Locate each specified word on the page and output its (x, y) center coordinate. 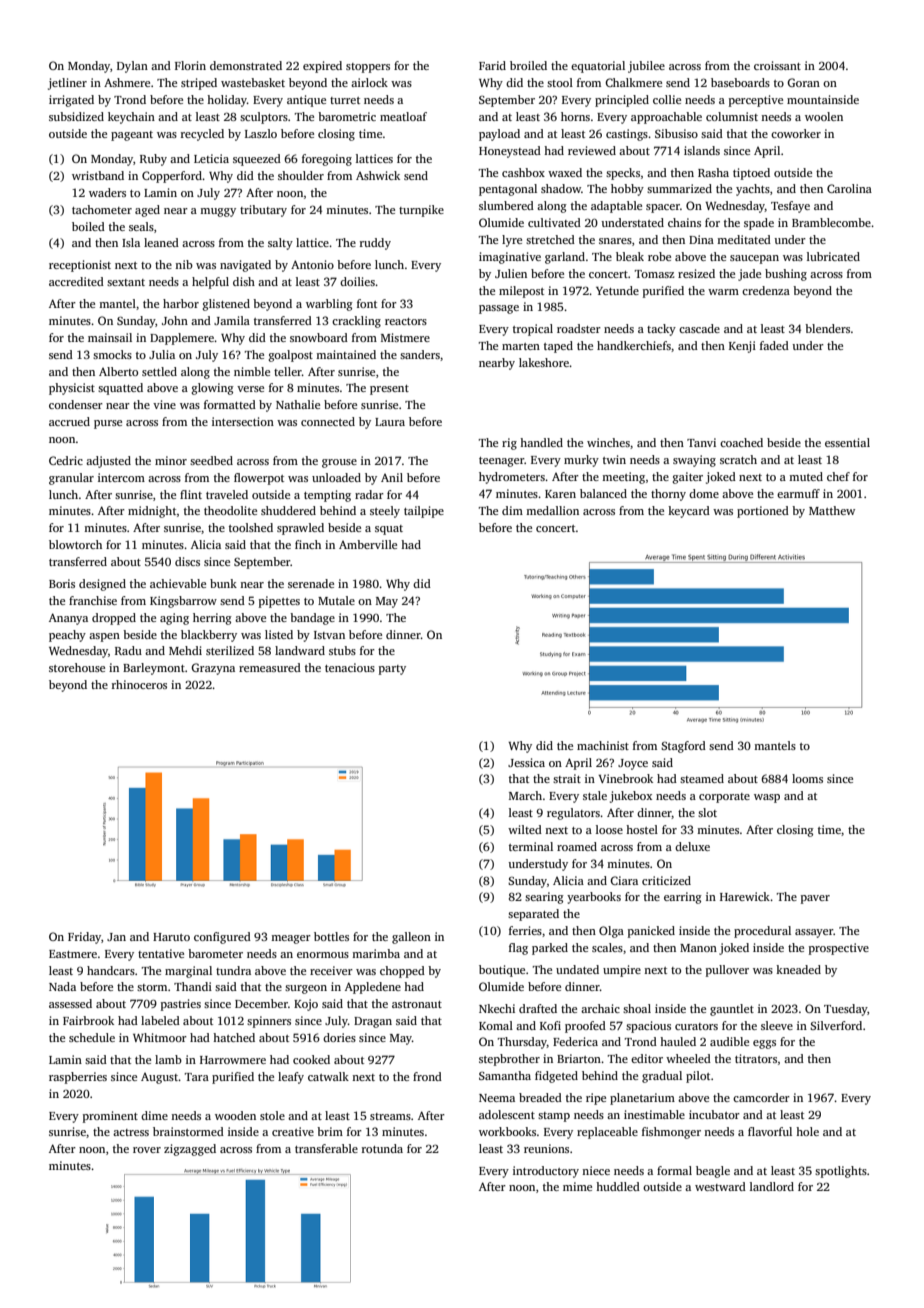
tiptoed (751, 174)
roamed (577, 846)
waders (107, 192)
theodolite (230, 510)
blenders (827, 328)
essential (847, 442)
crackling (356, 322)
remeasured (270, 667)
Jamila (232, 320)
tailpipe (424, 512)
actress (131, 1132)
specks (623, 174)
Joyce (633, 764)
